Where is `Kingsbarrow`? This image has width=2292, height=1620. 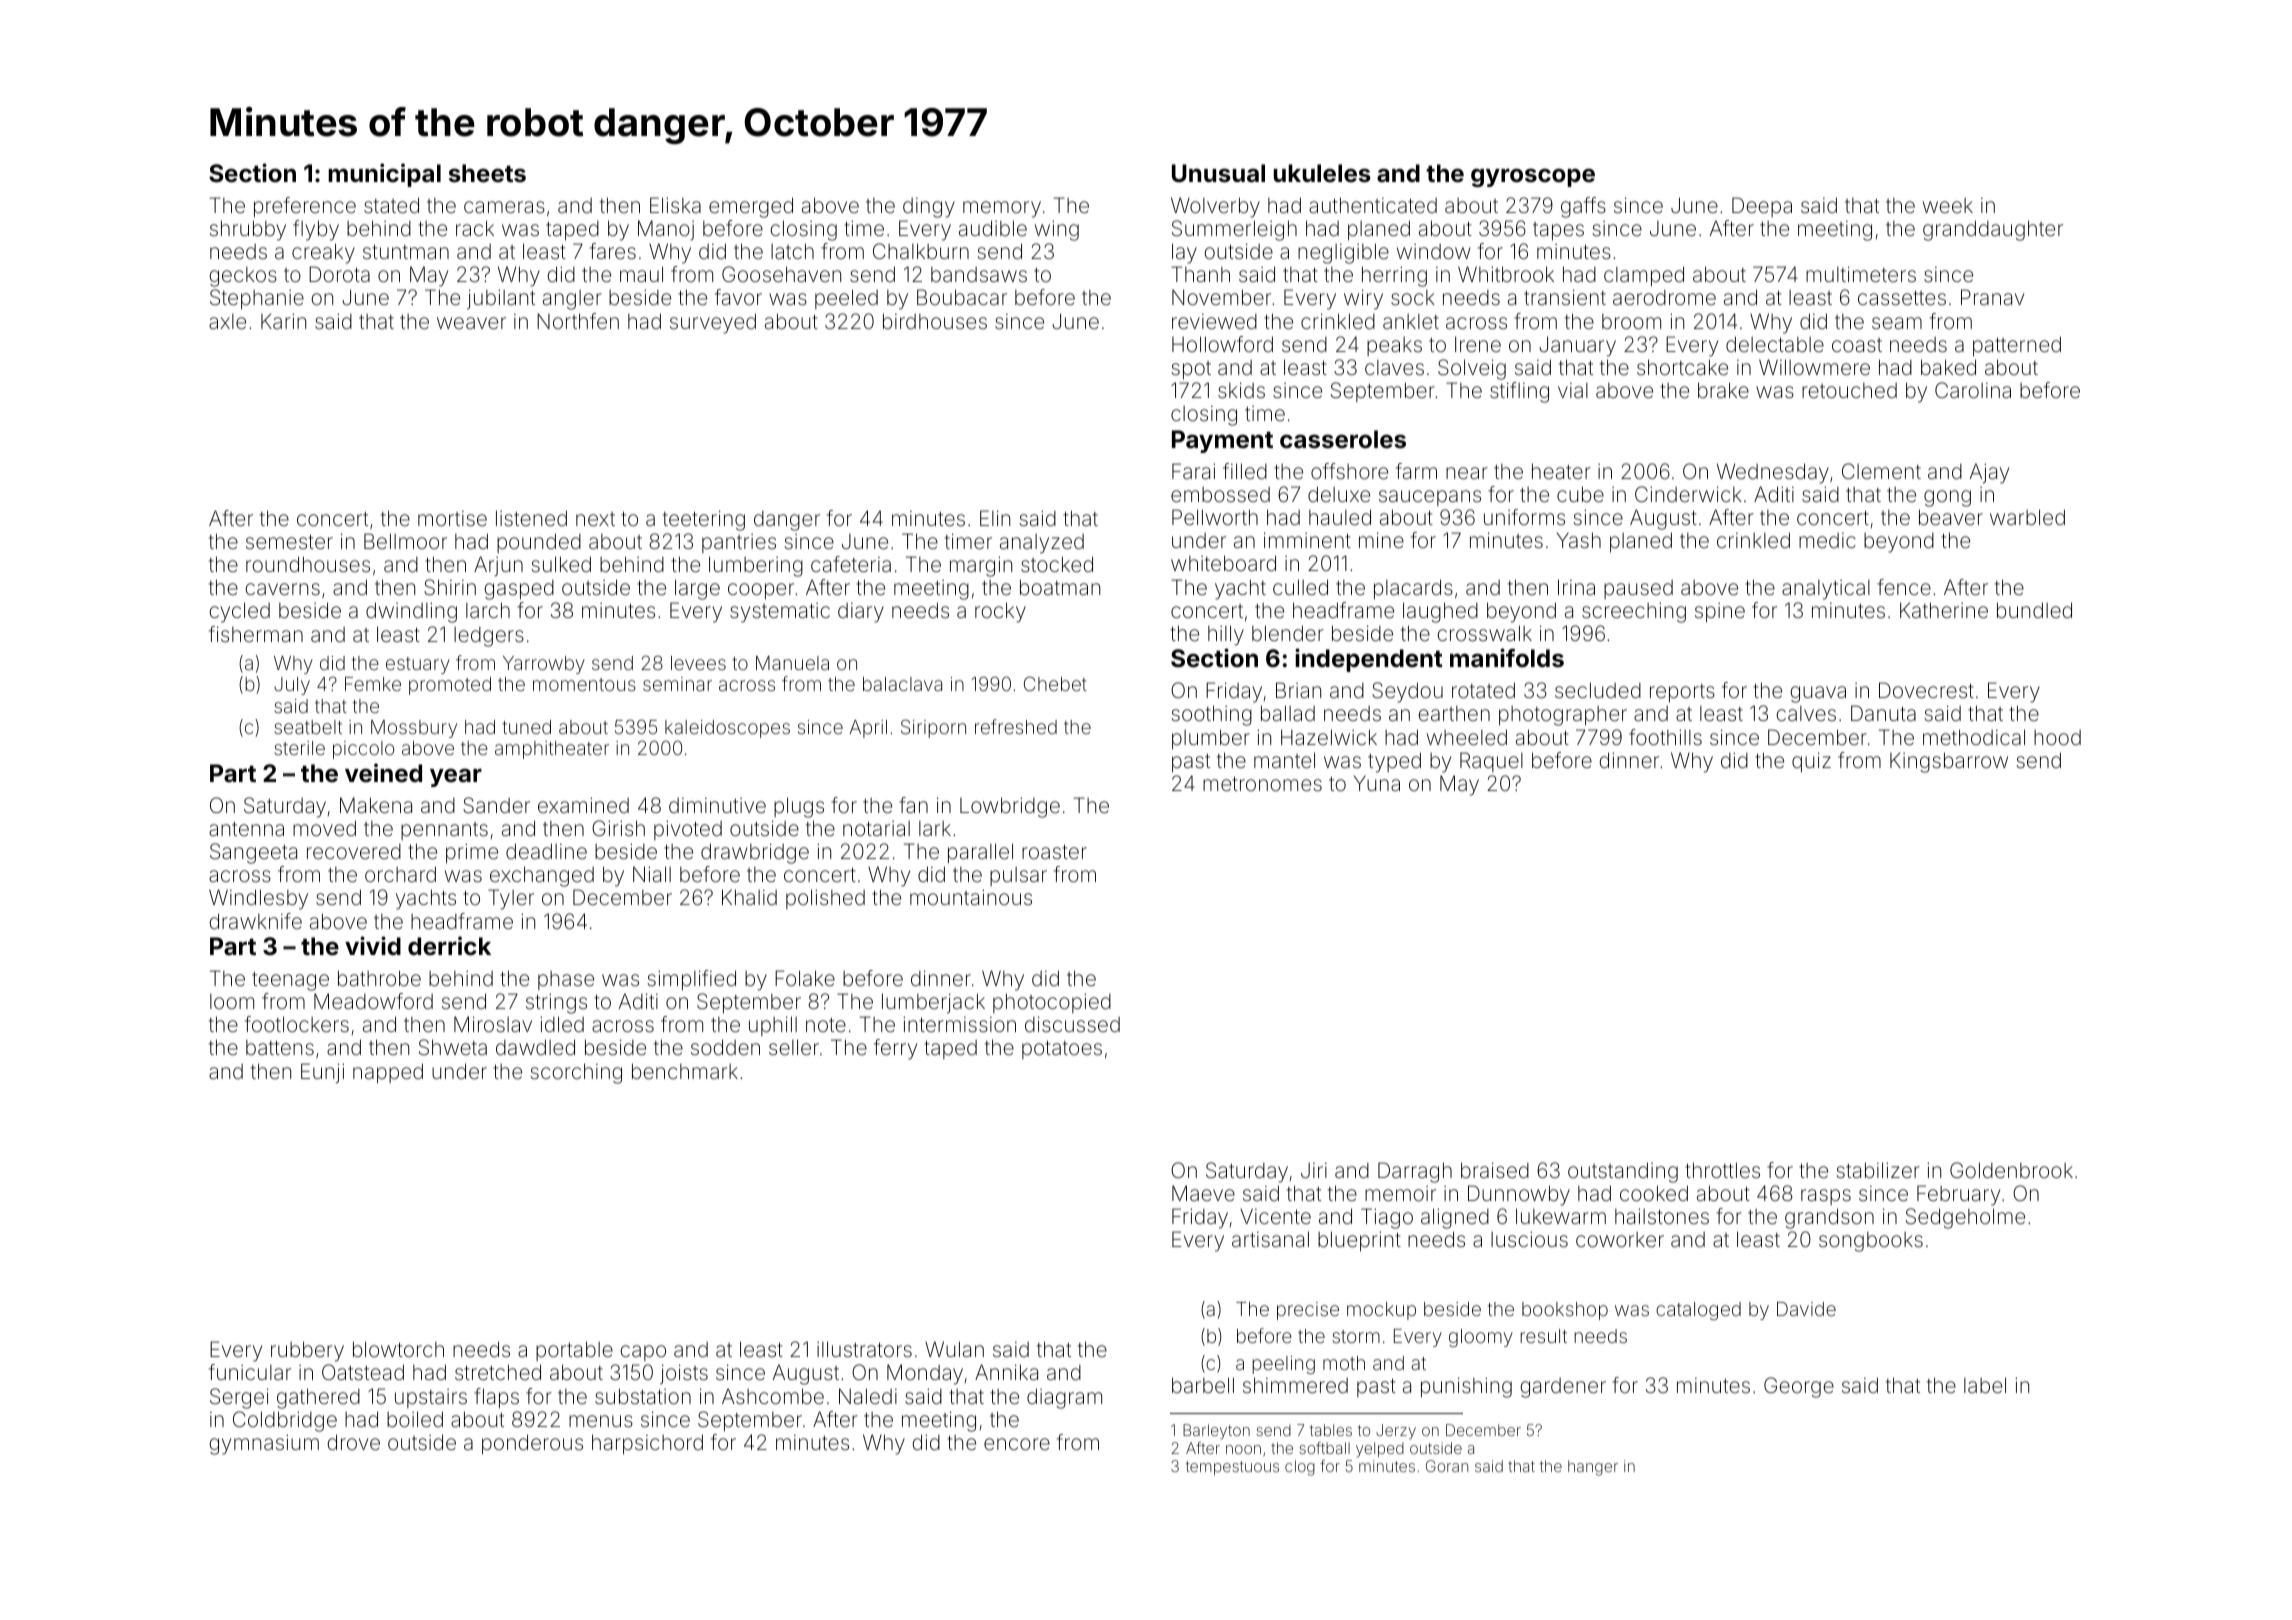 Kingsbarrow is located at coordinates (1949, 762).
